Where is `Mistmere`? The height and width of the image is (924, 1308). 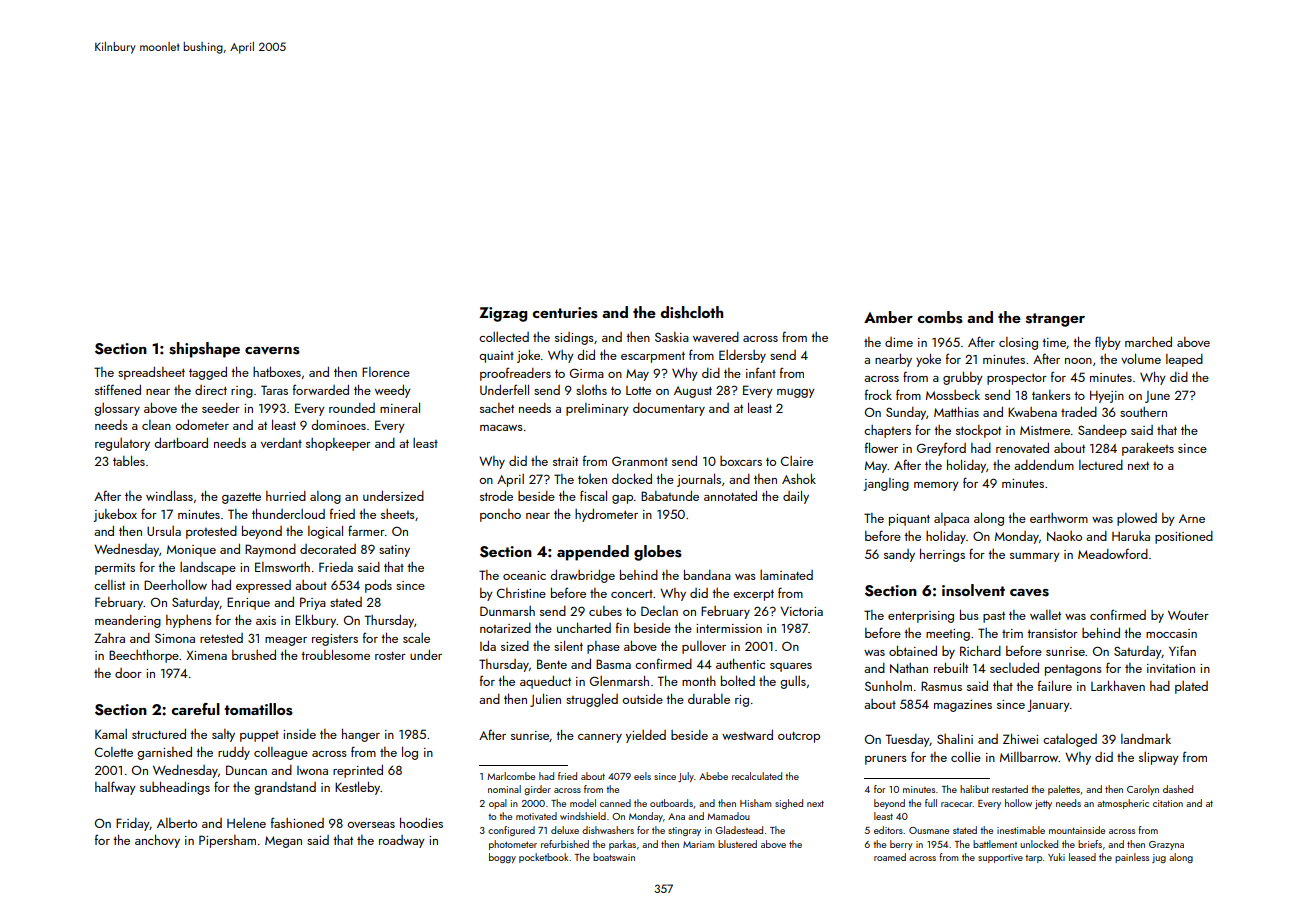
Mistmere is located at coordinates (1045, 430).
